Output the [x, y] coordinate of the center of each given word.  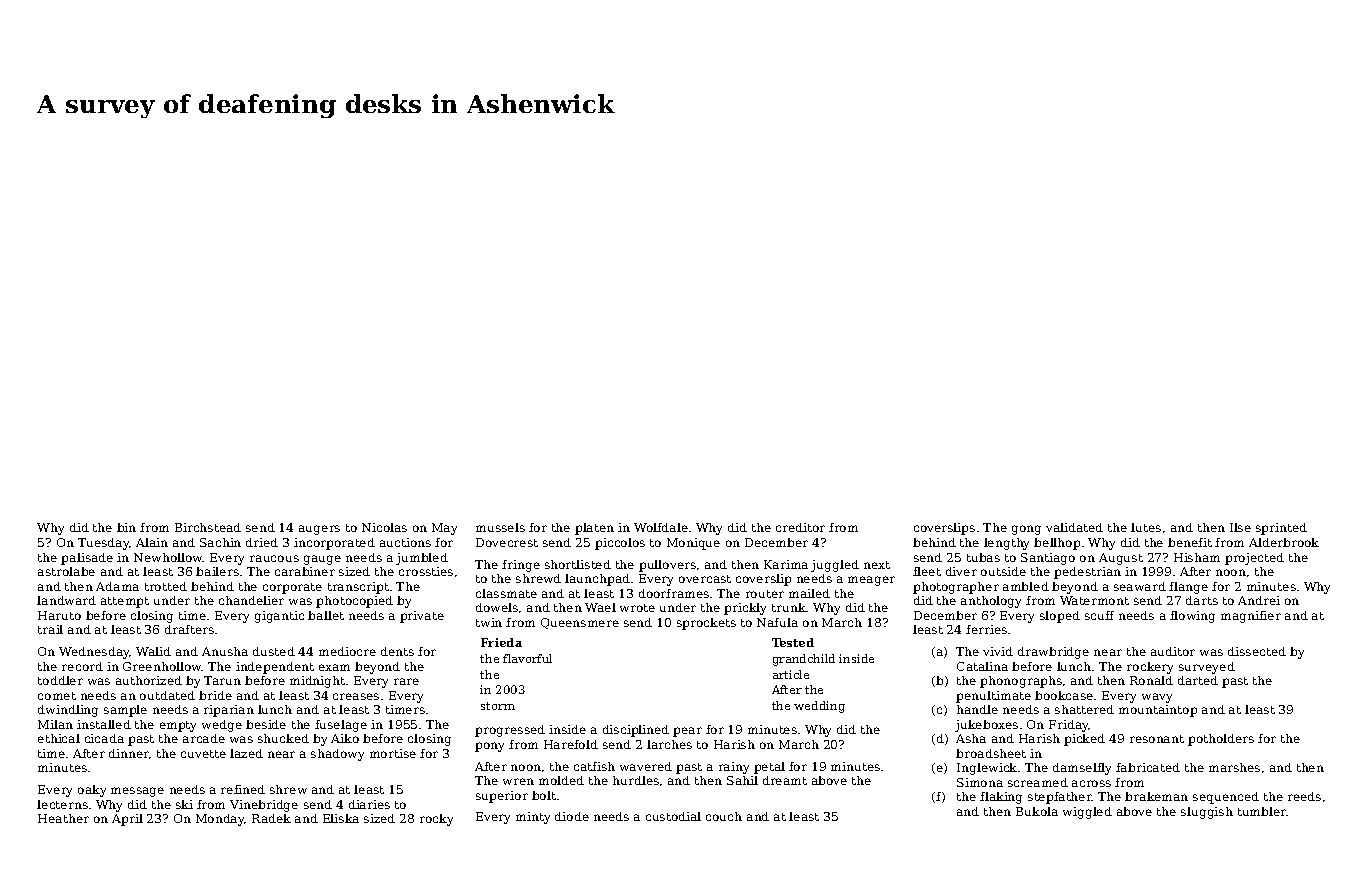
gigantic [279, 617]
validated [1074, 527]
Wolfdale [661, 527]
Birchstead [208, 527]
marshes [1234, 767]
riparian [229, 711]
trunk [789, 607]
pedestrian [1087, 573]
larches [669, 744]
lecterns [62, 804]
